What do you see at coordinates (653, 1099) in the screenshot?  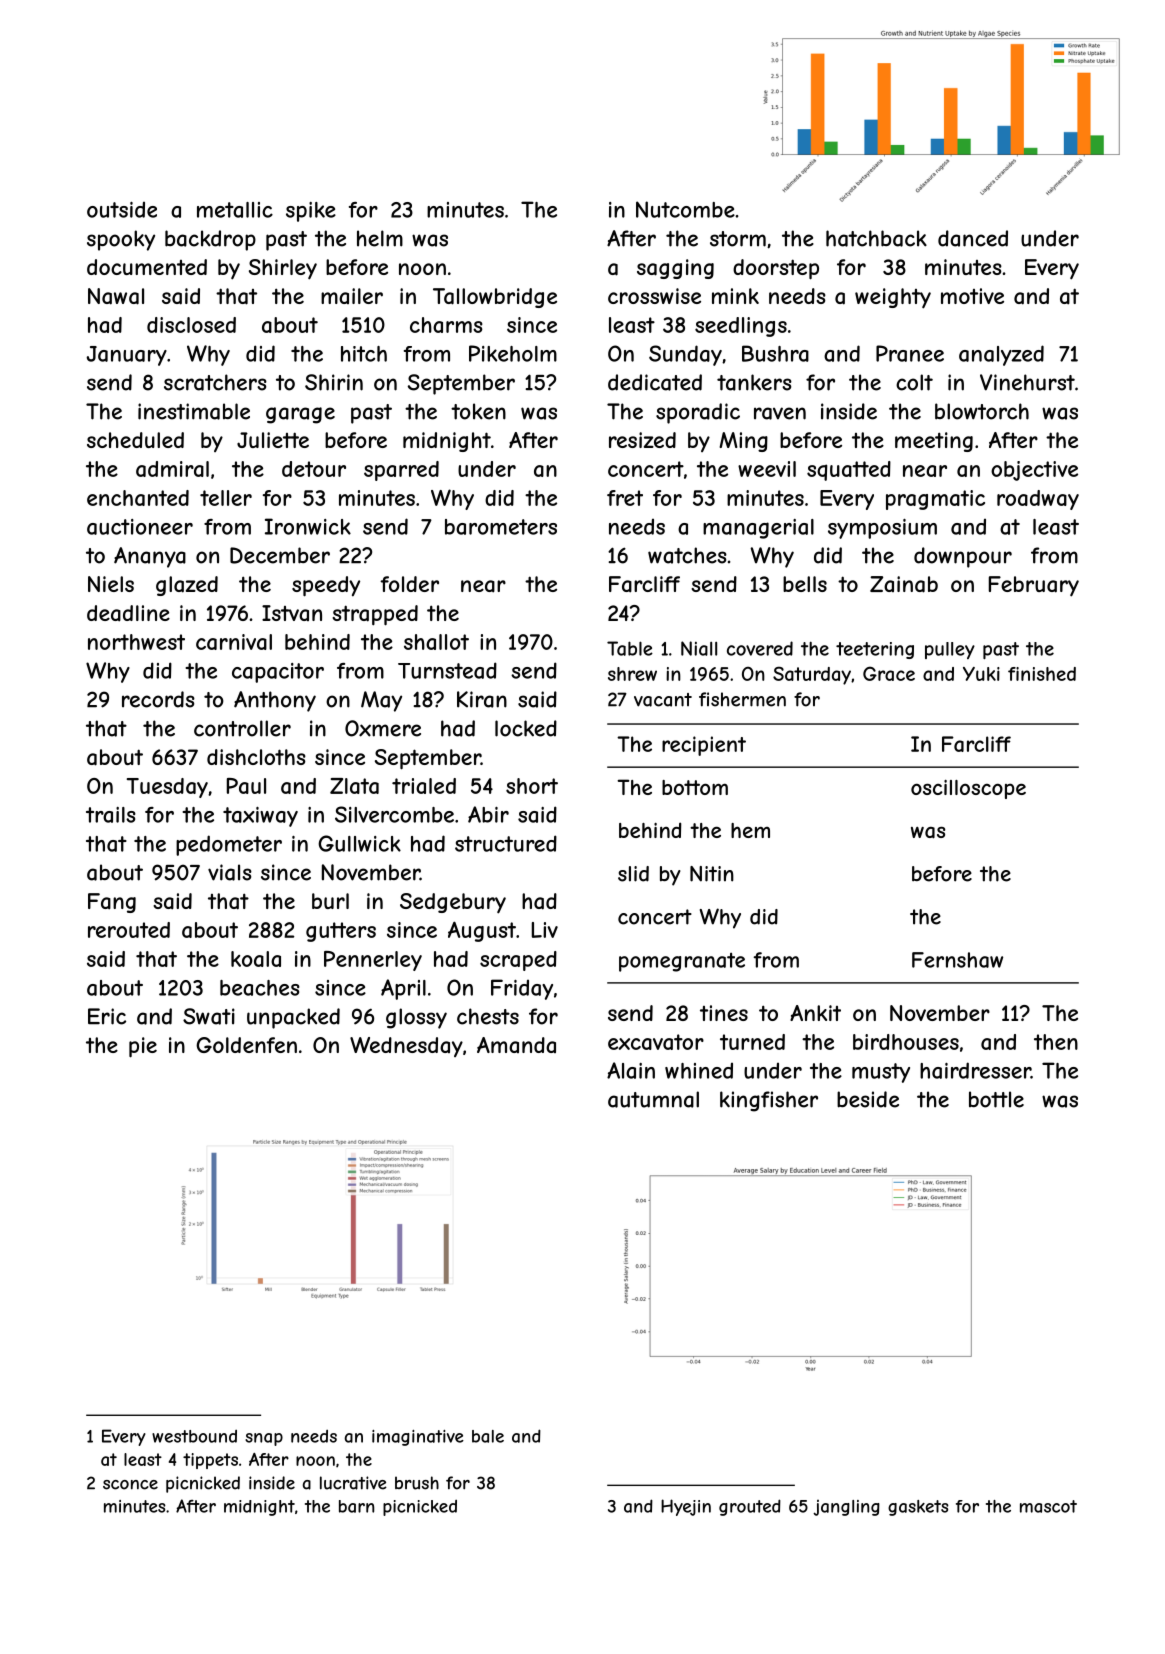 I see `autumnal` at bounding box center [653, 1099].
